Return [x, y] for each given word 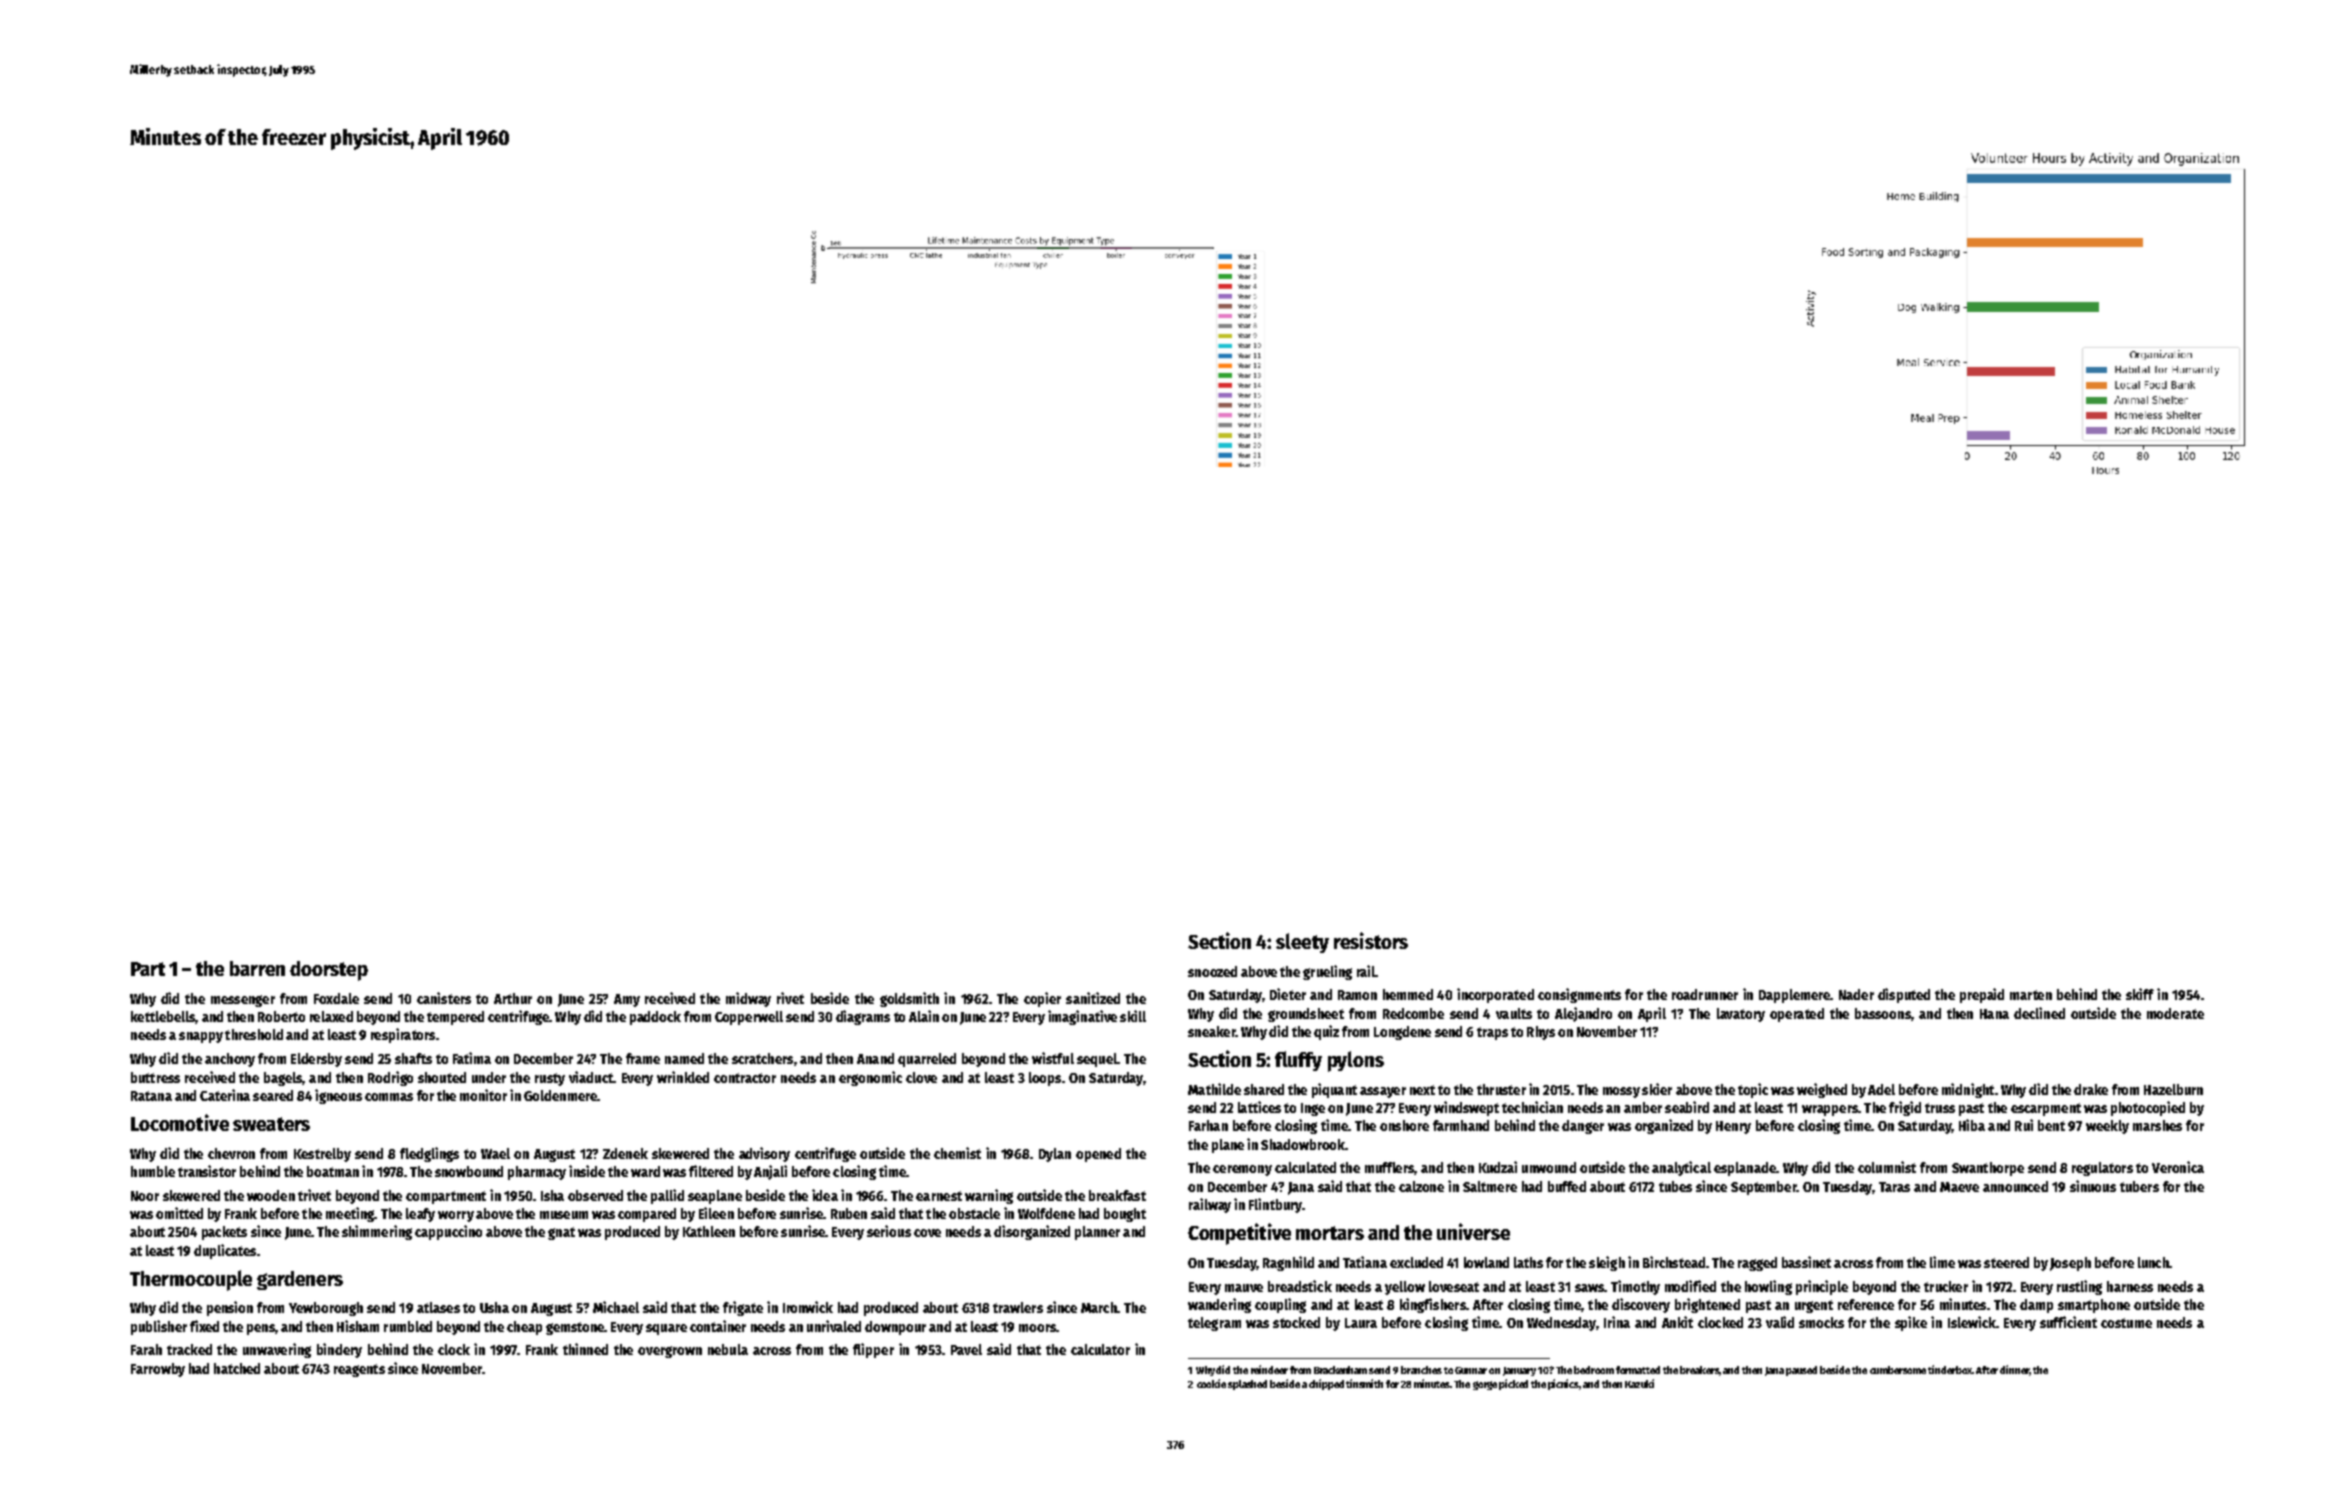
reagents [359, 1370]
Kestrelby [322, 1155]
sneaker [1212, 1031]
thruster [1501, 1089]
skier [1657, 1089]
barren [257, 968]
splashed [1247, 1385]
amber [1643, 1107]
